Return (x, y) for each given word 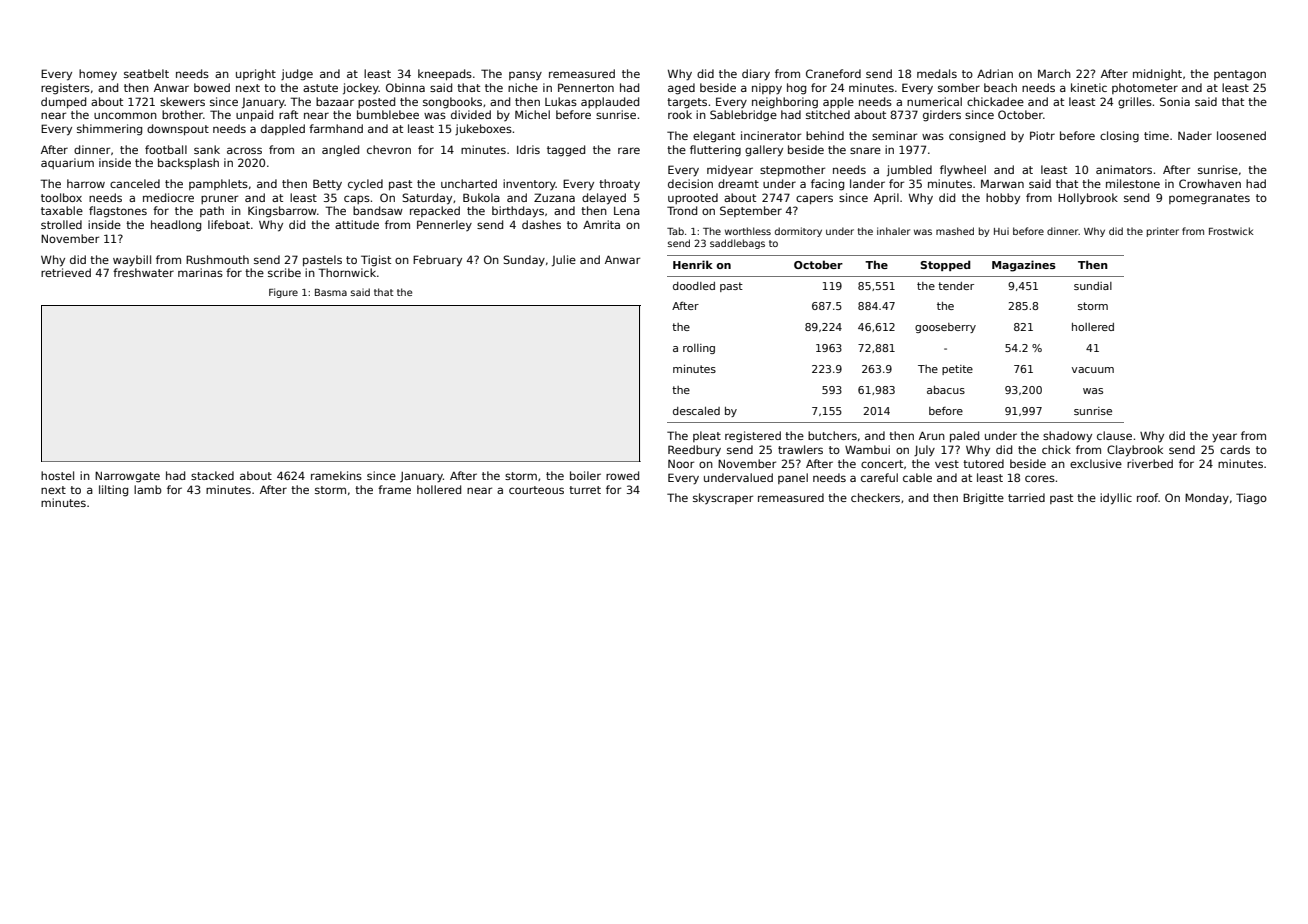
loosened (1241, 135)
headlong (176, 226)
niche (523, 87)
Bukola (481, 197)
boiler (585, 475)
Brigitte (983, 499)
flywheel (963, 171)
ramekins (336, 475)
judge (297, 75)
